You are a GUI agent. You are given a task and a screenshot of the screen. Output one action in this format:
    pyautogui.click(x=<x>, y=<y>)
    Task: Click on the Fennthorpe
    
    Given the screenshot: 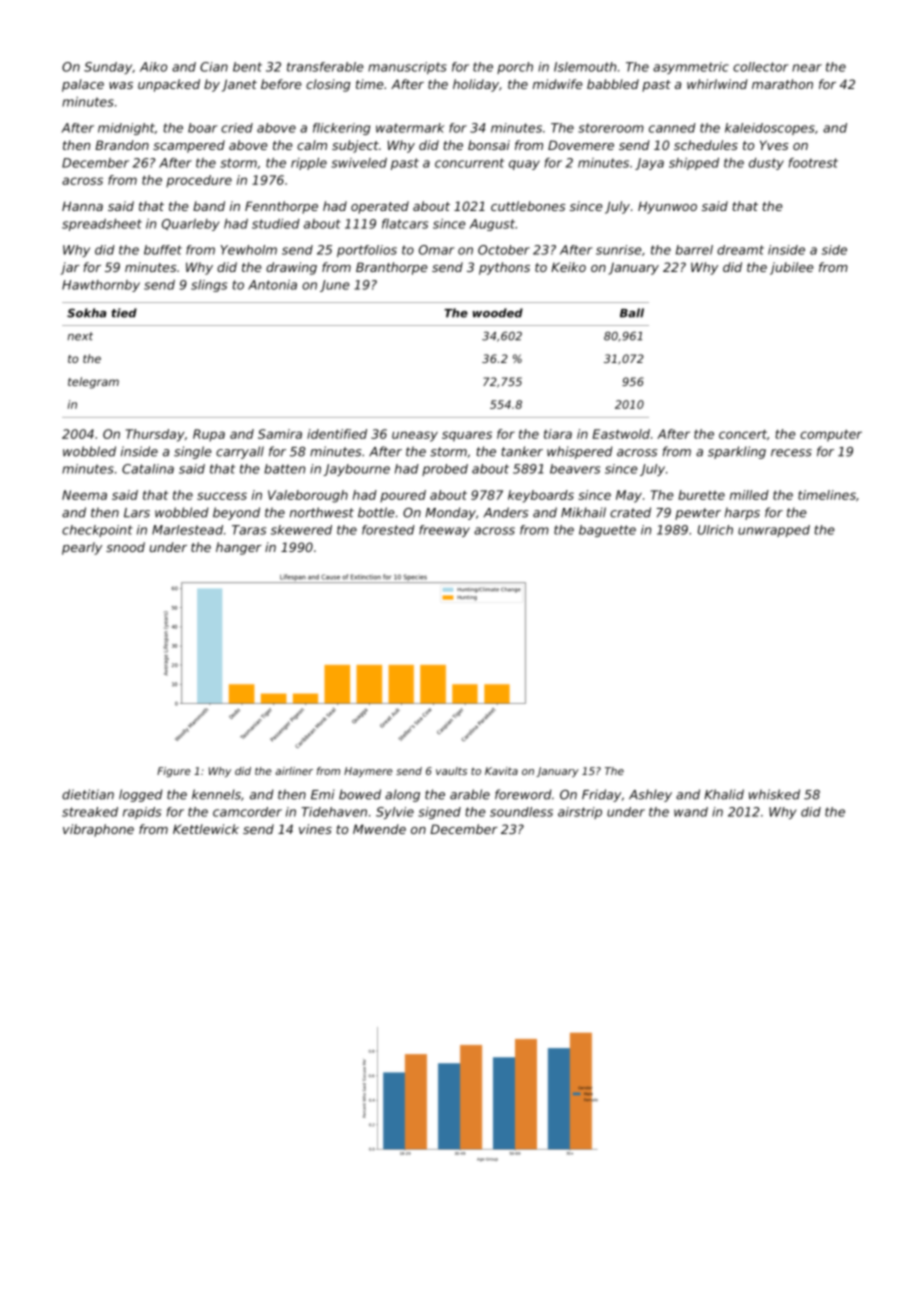 What is the action you would take?
    pyautogui.click(x=281, y=207)
